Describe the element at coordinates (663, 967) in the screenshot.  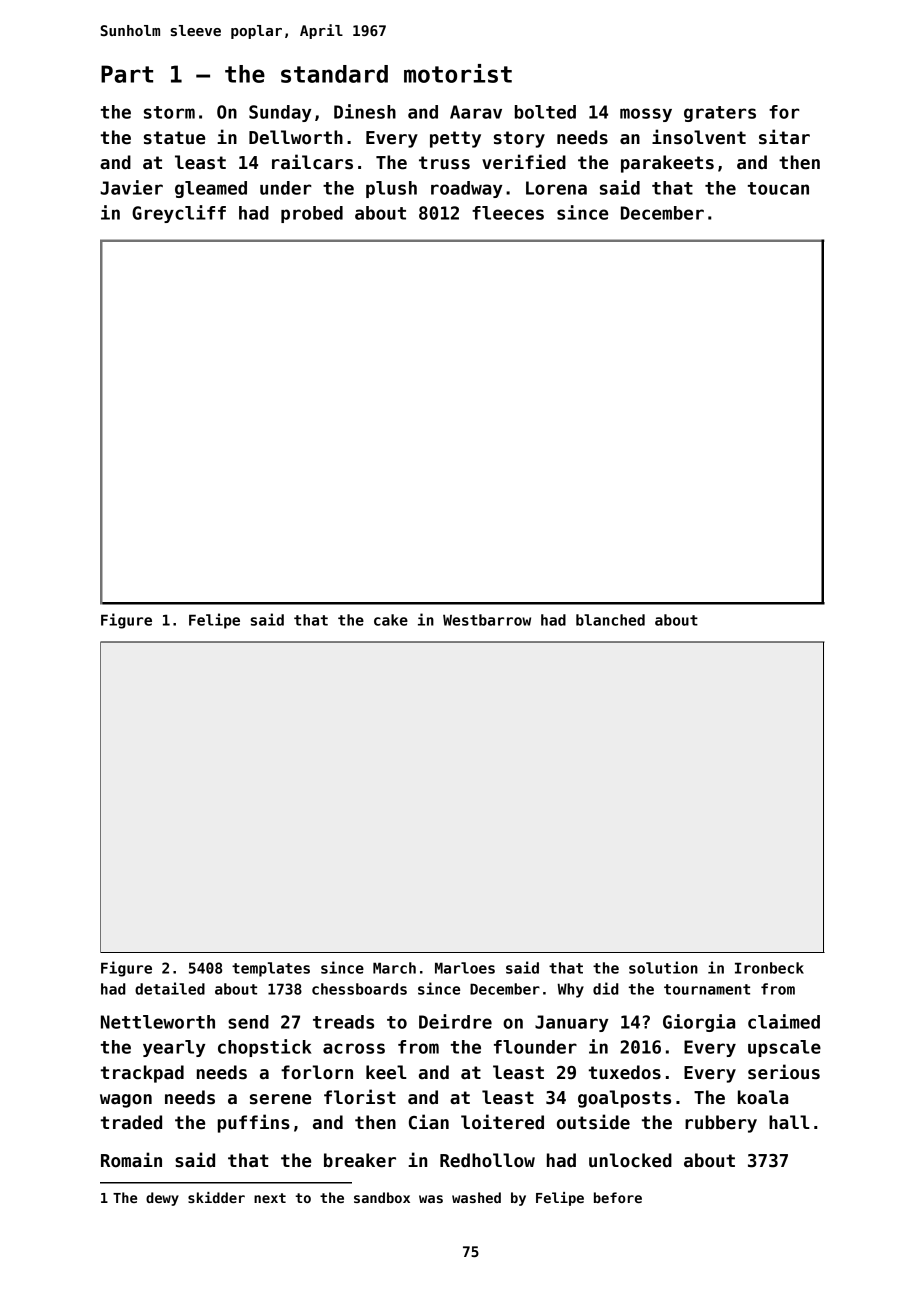
I see `solution` at that location.
